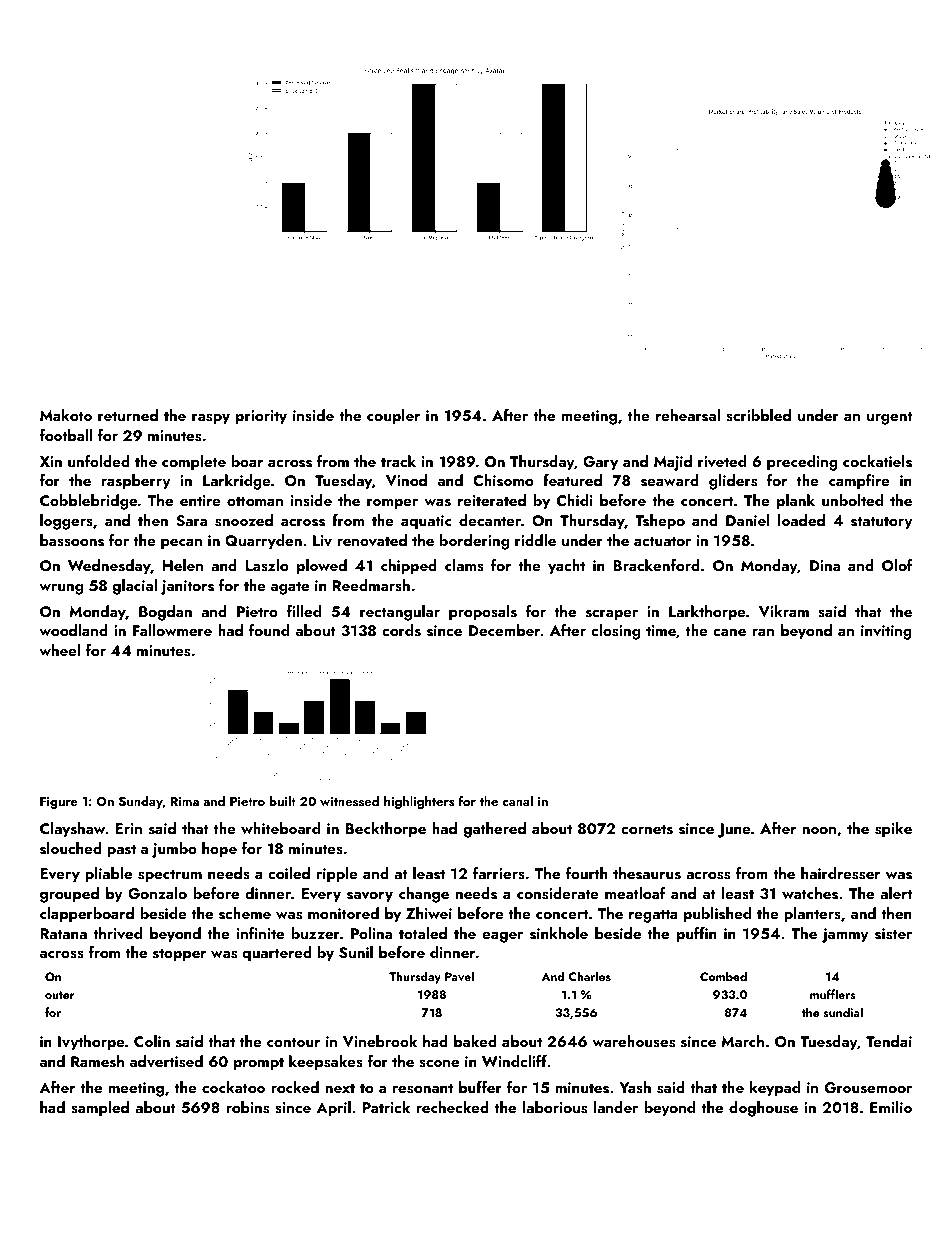 Image resolution: width=952 pixels, height=1233 pixels. Describe the element at coordinates (688, 415) in the document. I see `rehearsal` at that location.
